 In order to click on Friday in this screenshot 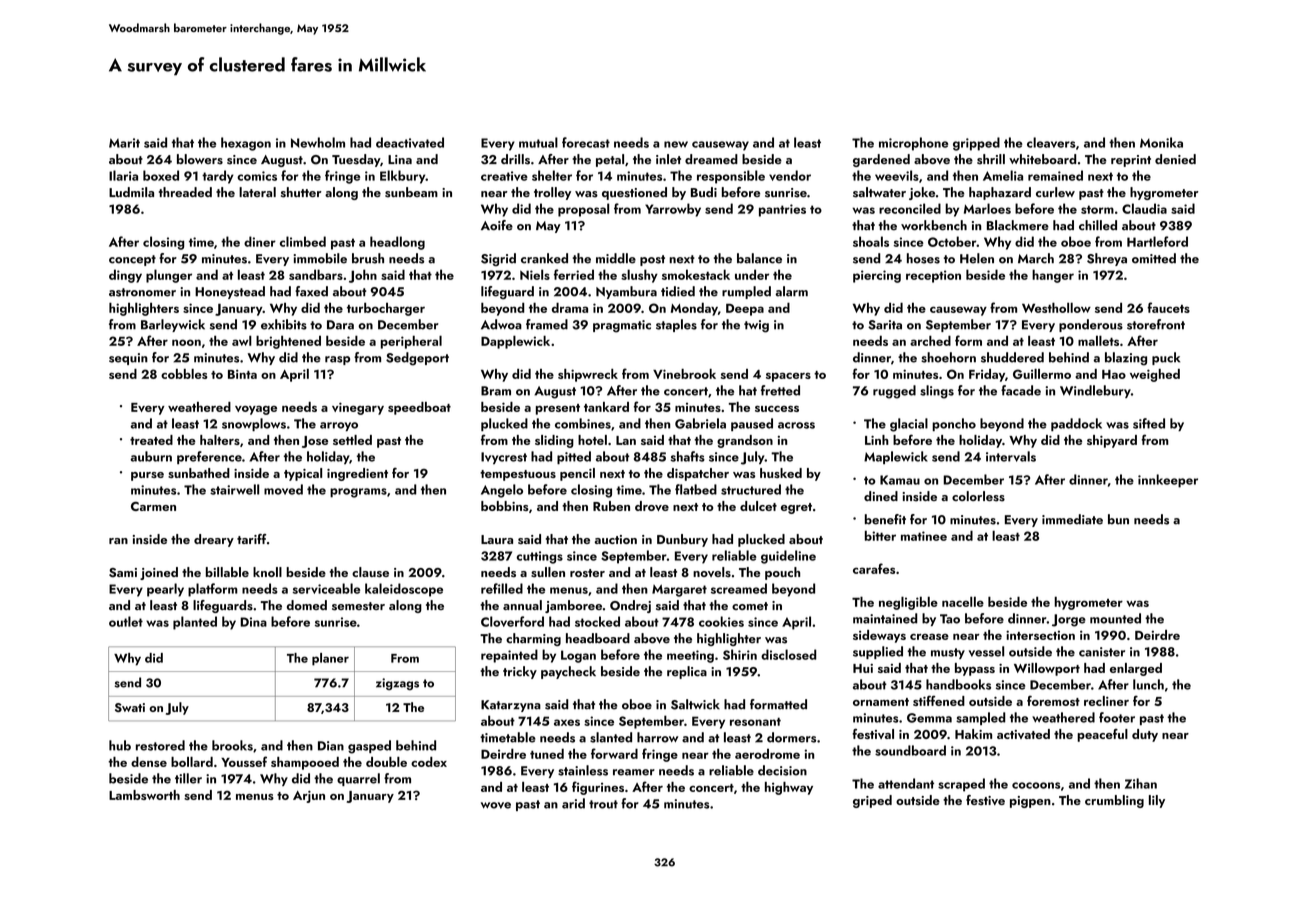, I will do `click(987, 375)`.
